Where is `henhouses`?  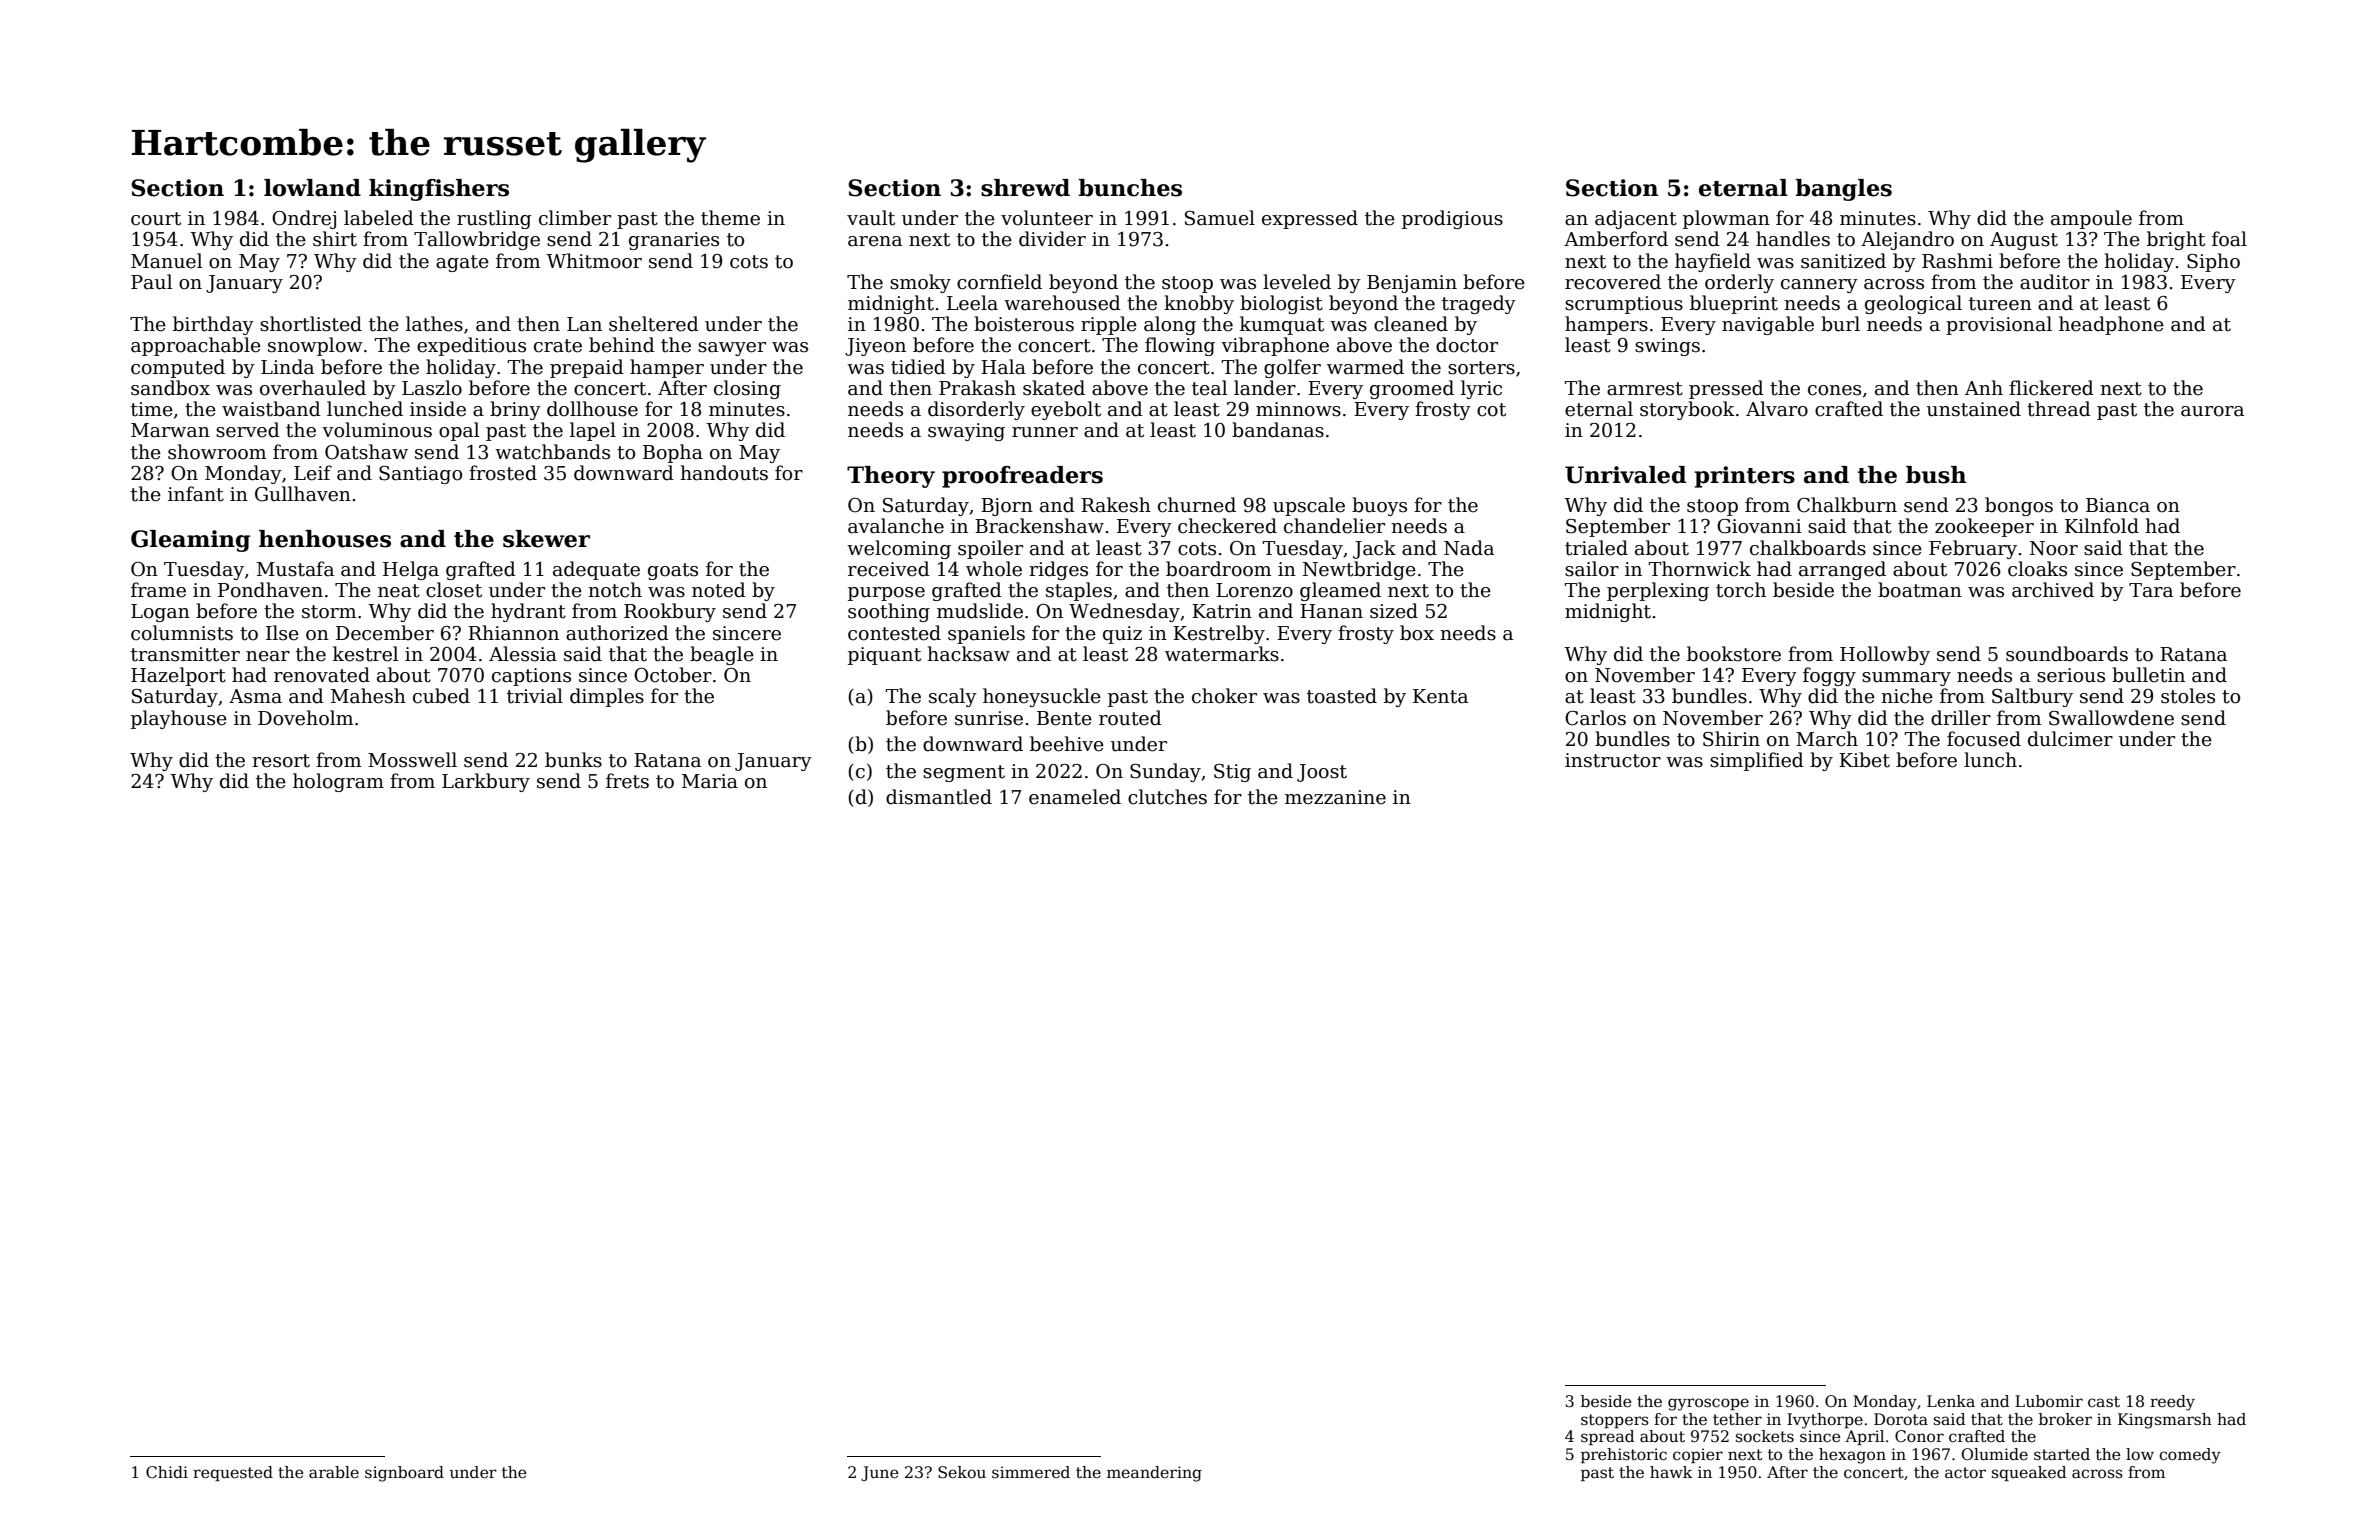
henhouses is located at coordinates (325, 539).
